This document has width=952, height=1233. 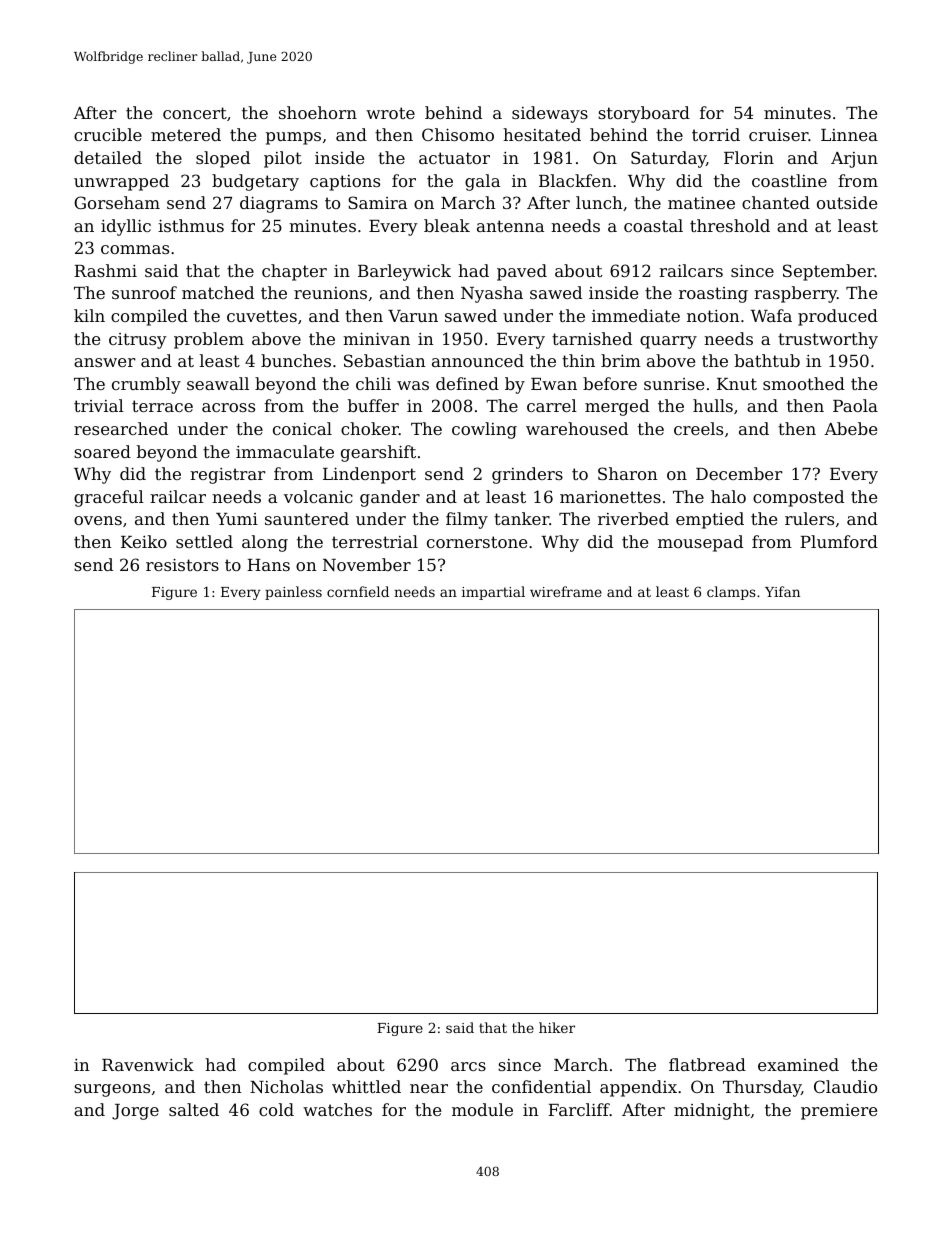 I want to click on clamps, so click(x=731, y=593).
